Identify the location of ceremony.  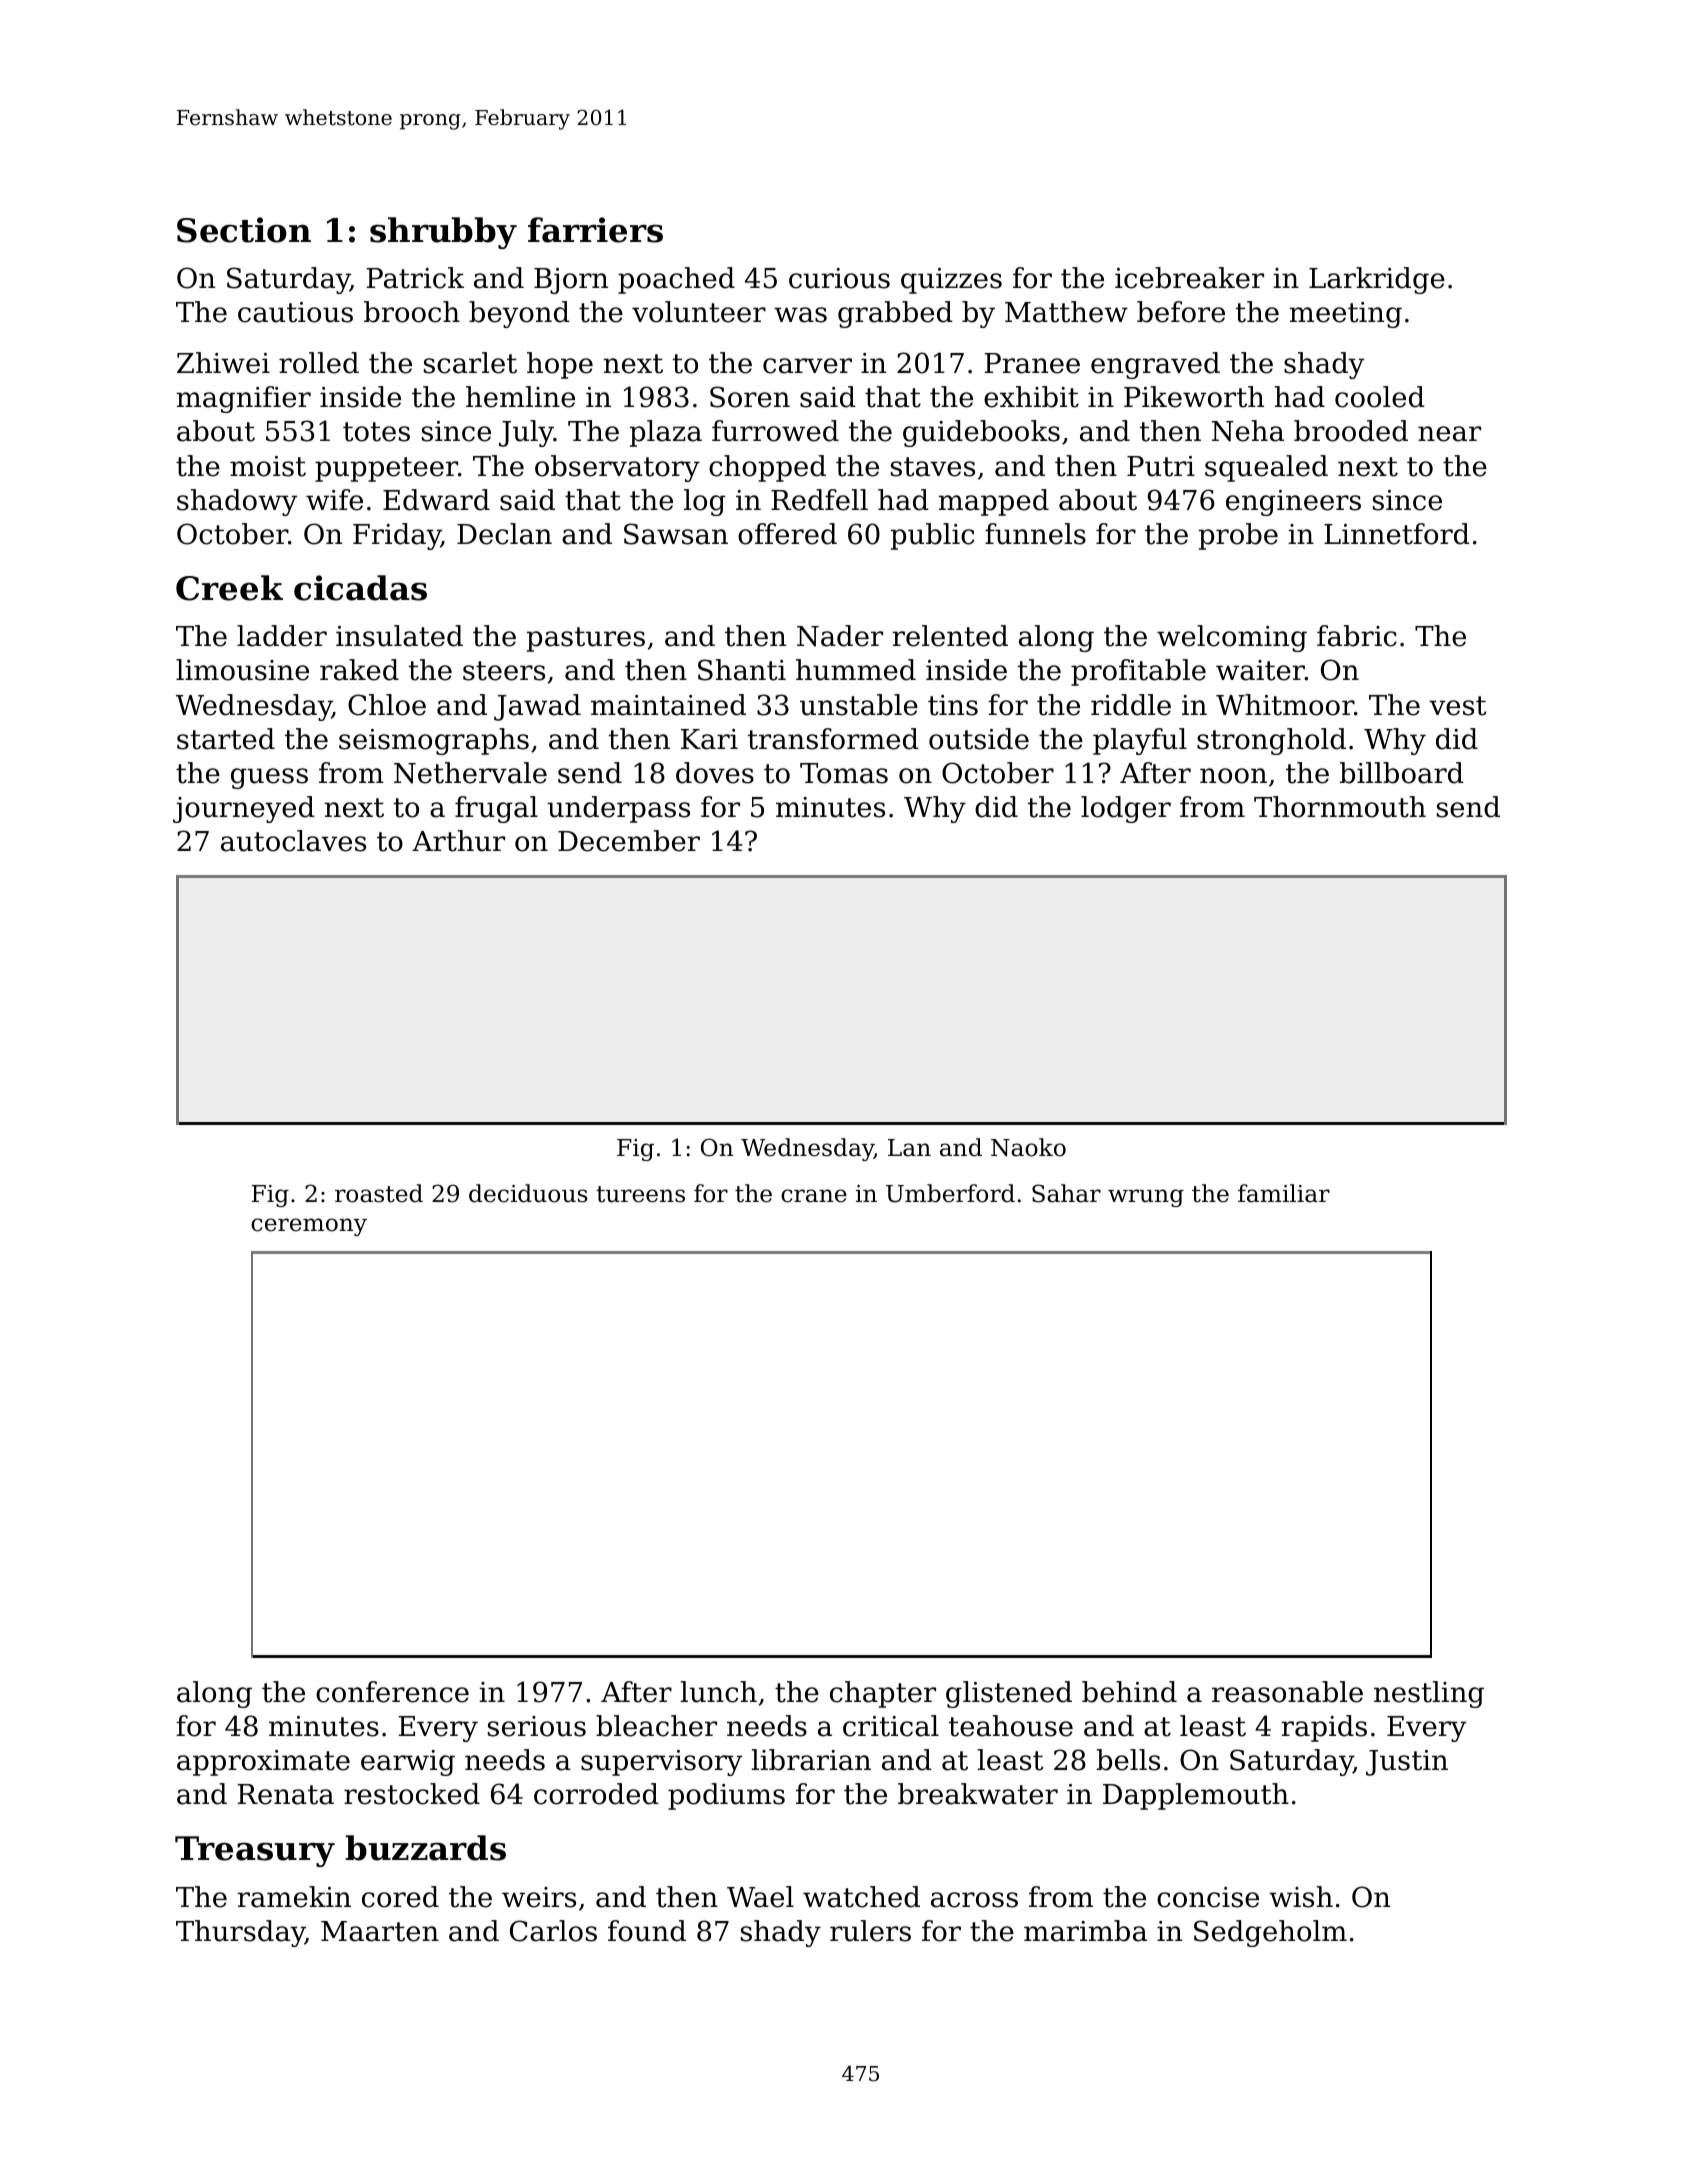
(309, 1227).
